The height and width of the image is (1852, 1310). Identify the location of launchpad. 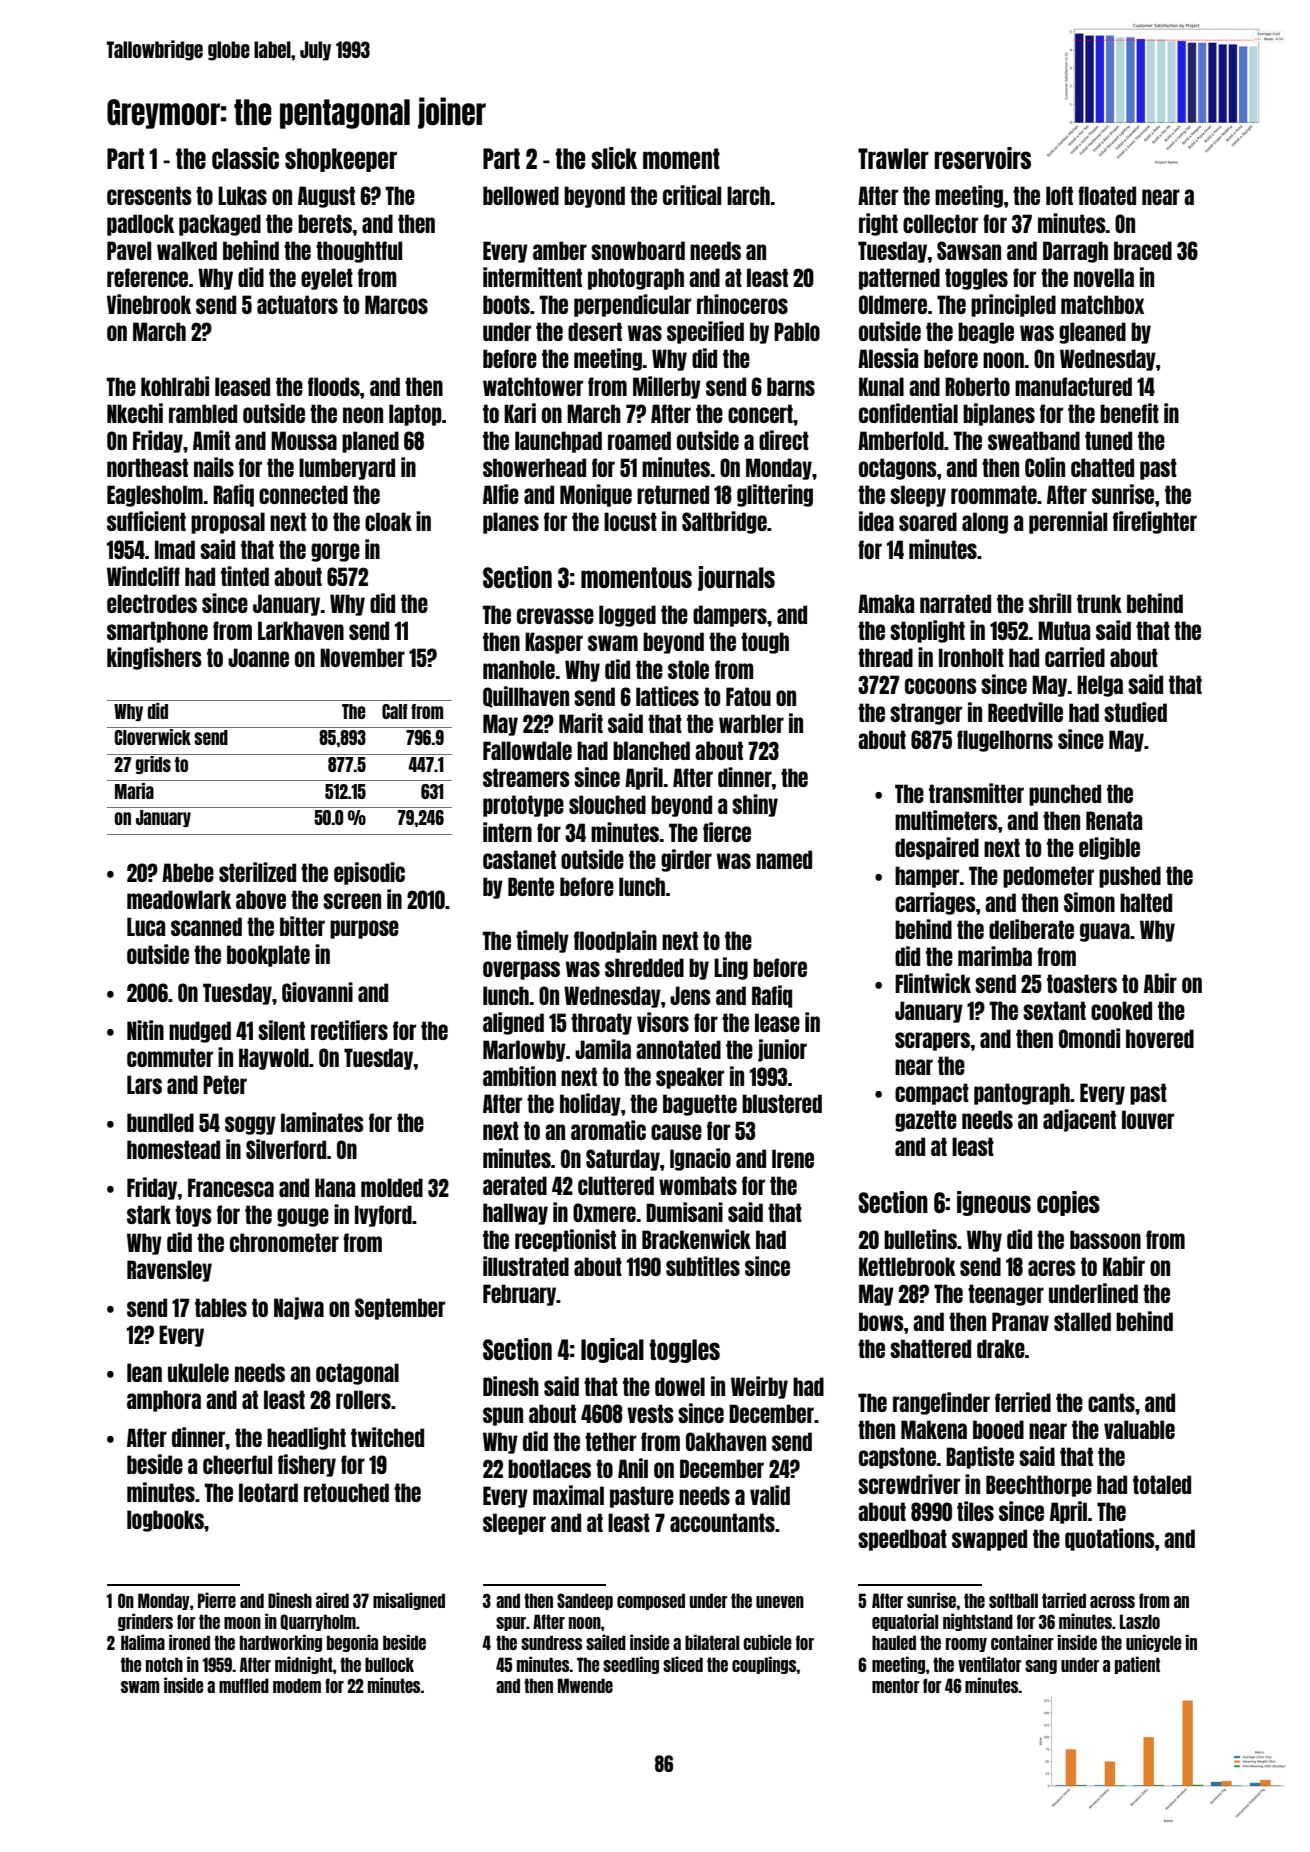
(558, 442).
